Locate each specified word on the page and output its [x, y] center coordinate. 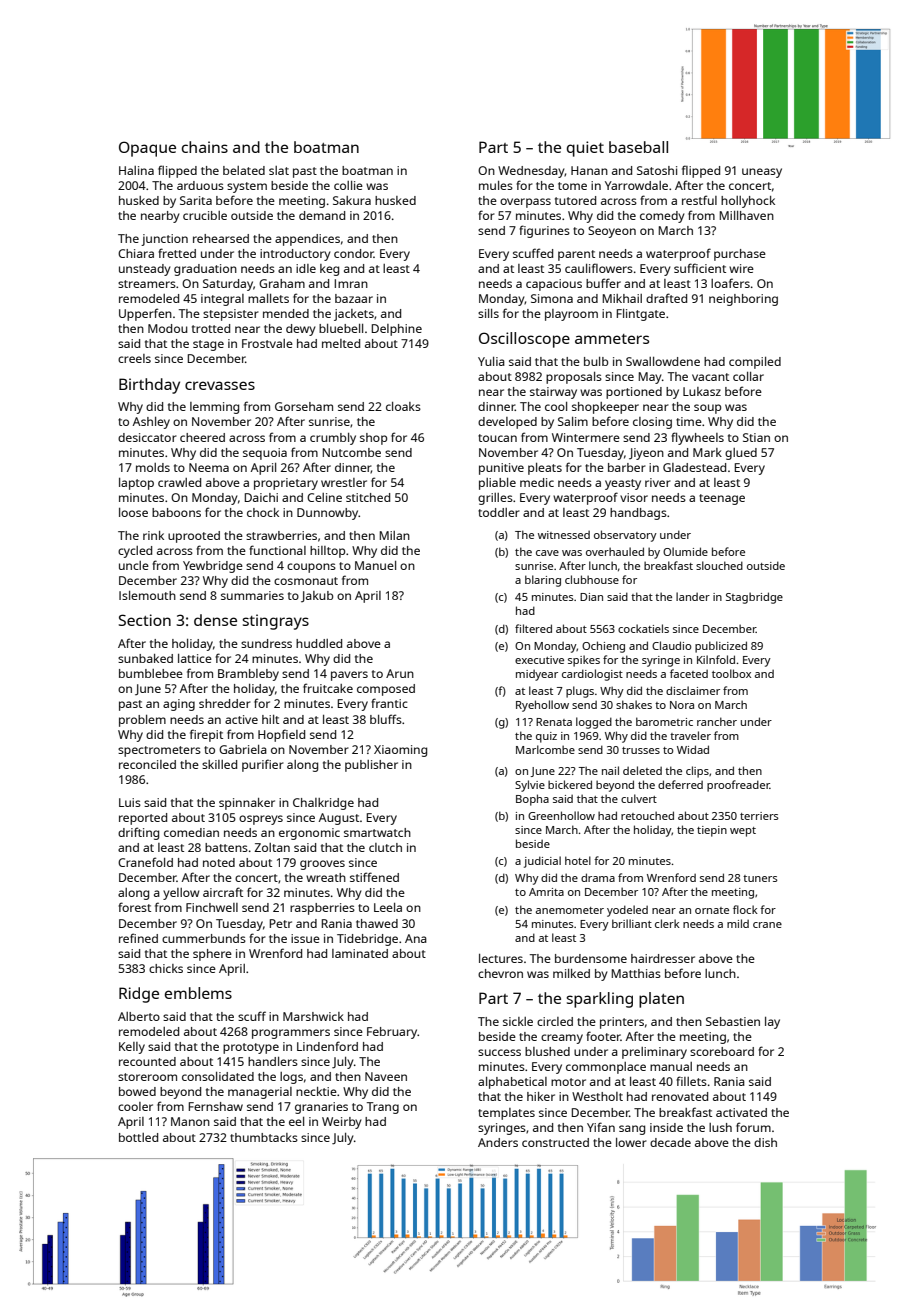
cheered [202, 437]
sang [632, 1130]
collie [348, 185]
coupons [311, 568]
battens [226, 847]
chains [205, 147]
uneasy [762, 173]
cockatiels [643, 628]
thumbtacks [264, 1137]
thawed [377, 923]
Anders [498, 1142]
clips [697, 772]
